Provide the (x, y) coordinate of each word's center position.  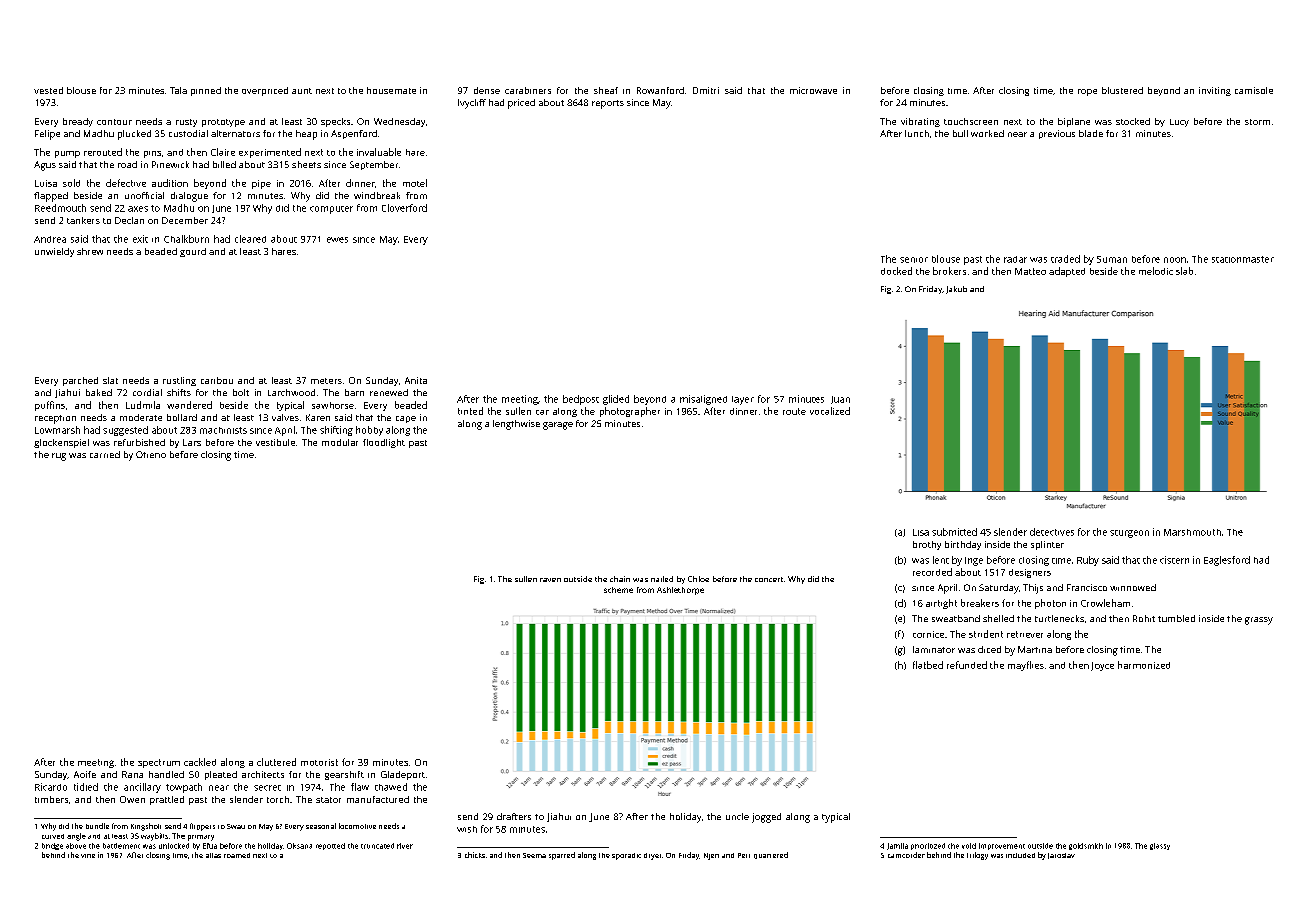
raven (550, 580)
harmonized (1144, 665)
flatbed (928, 665)
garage (558, 426)
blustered (1122, 90)
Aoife (85, 774)
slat (110, 380)
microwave (813, 90)
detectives (1052, 532)
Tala (178, 90)
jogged (766, 818)
